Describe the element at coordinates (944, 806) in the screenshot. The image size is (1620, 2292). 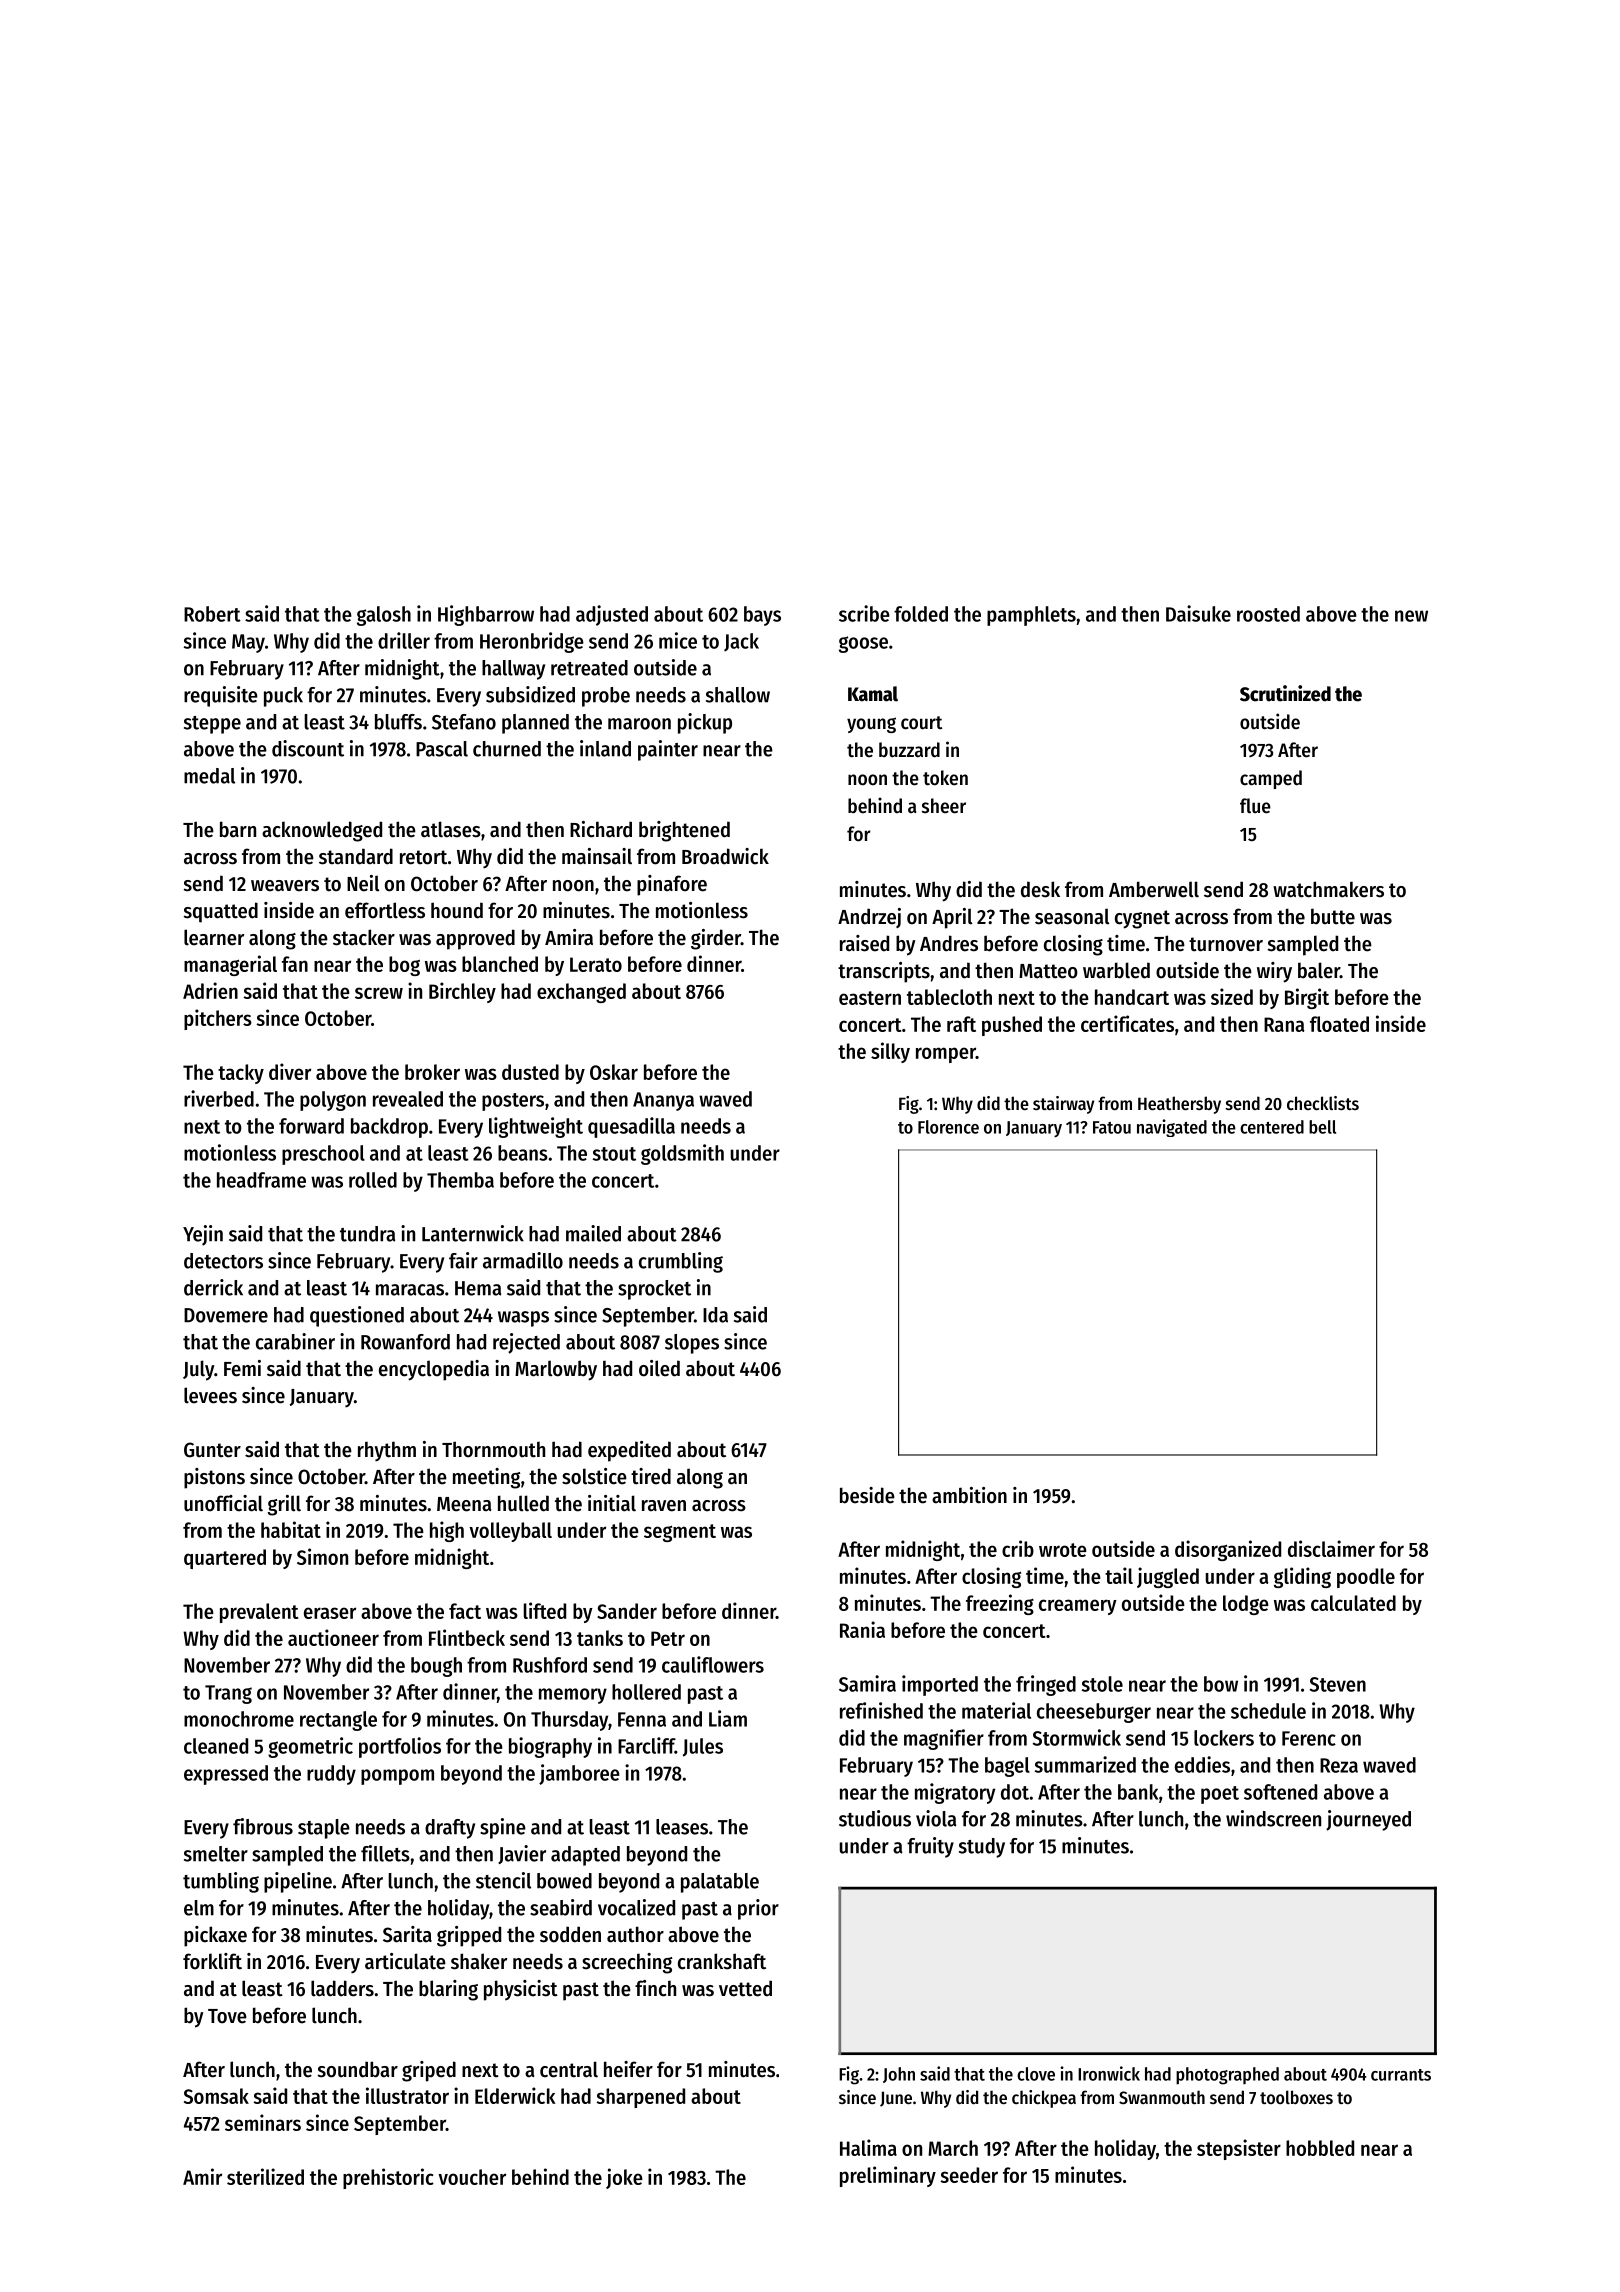
I see `sheer` at that location.
